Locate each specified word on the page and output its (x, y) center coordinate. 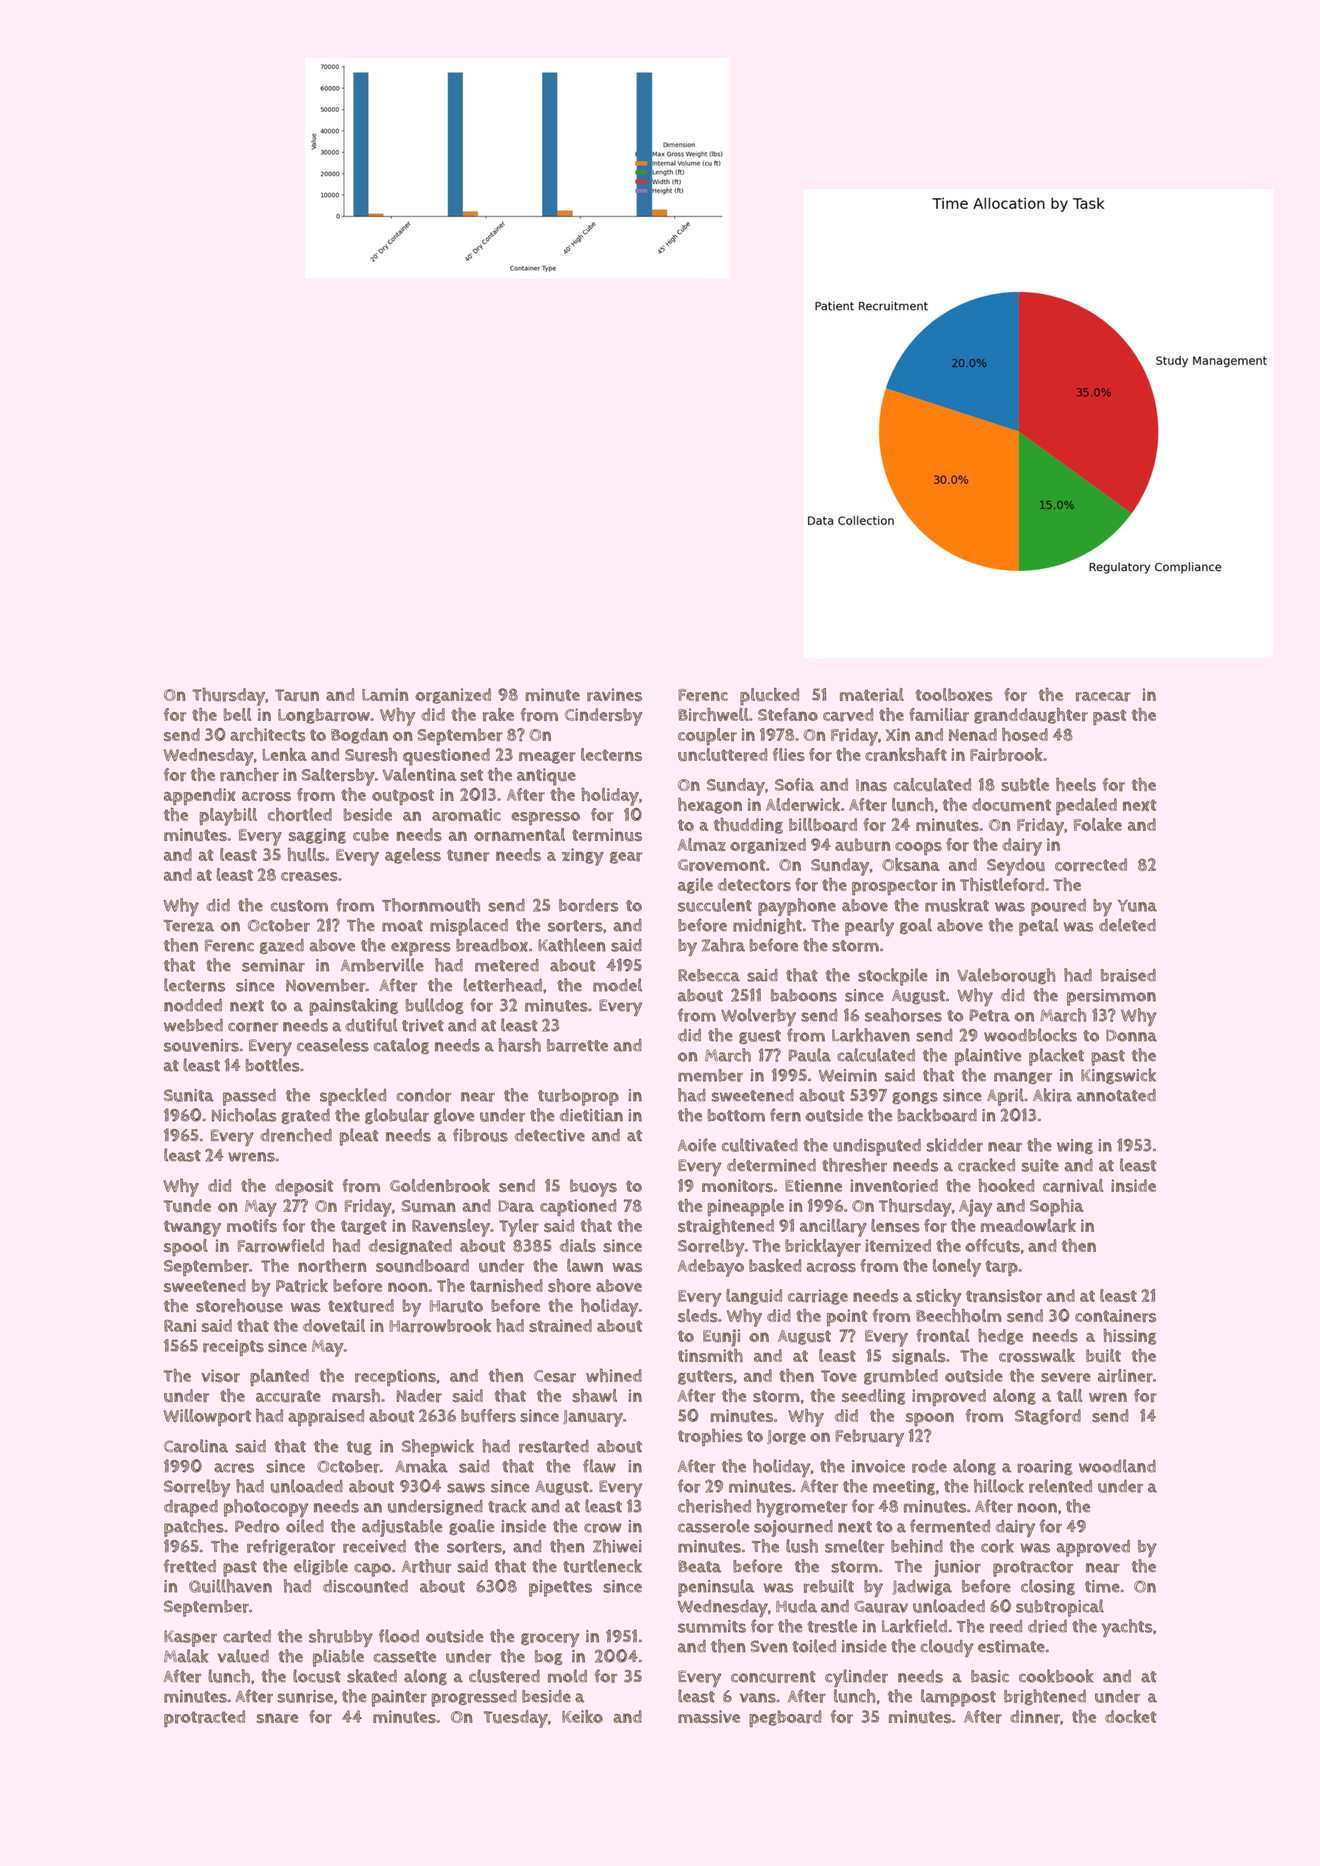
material (872, 695)
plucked (769, 697)
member (710, 1075)
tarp (1001, 1268)
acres (234, 1468)
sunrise (305, 1696)
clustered (504, 1676)
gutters (705, 1377)
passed (249, 1097)
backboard (937, 1115)
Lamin (385, 694)
